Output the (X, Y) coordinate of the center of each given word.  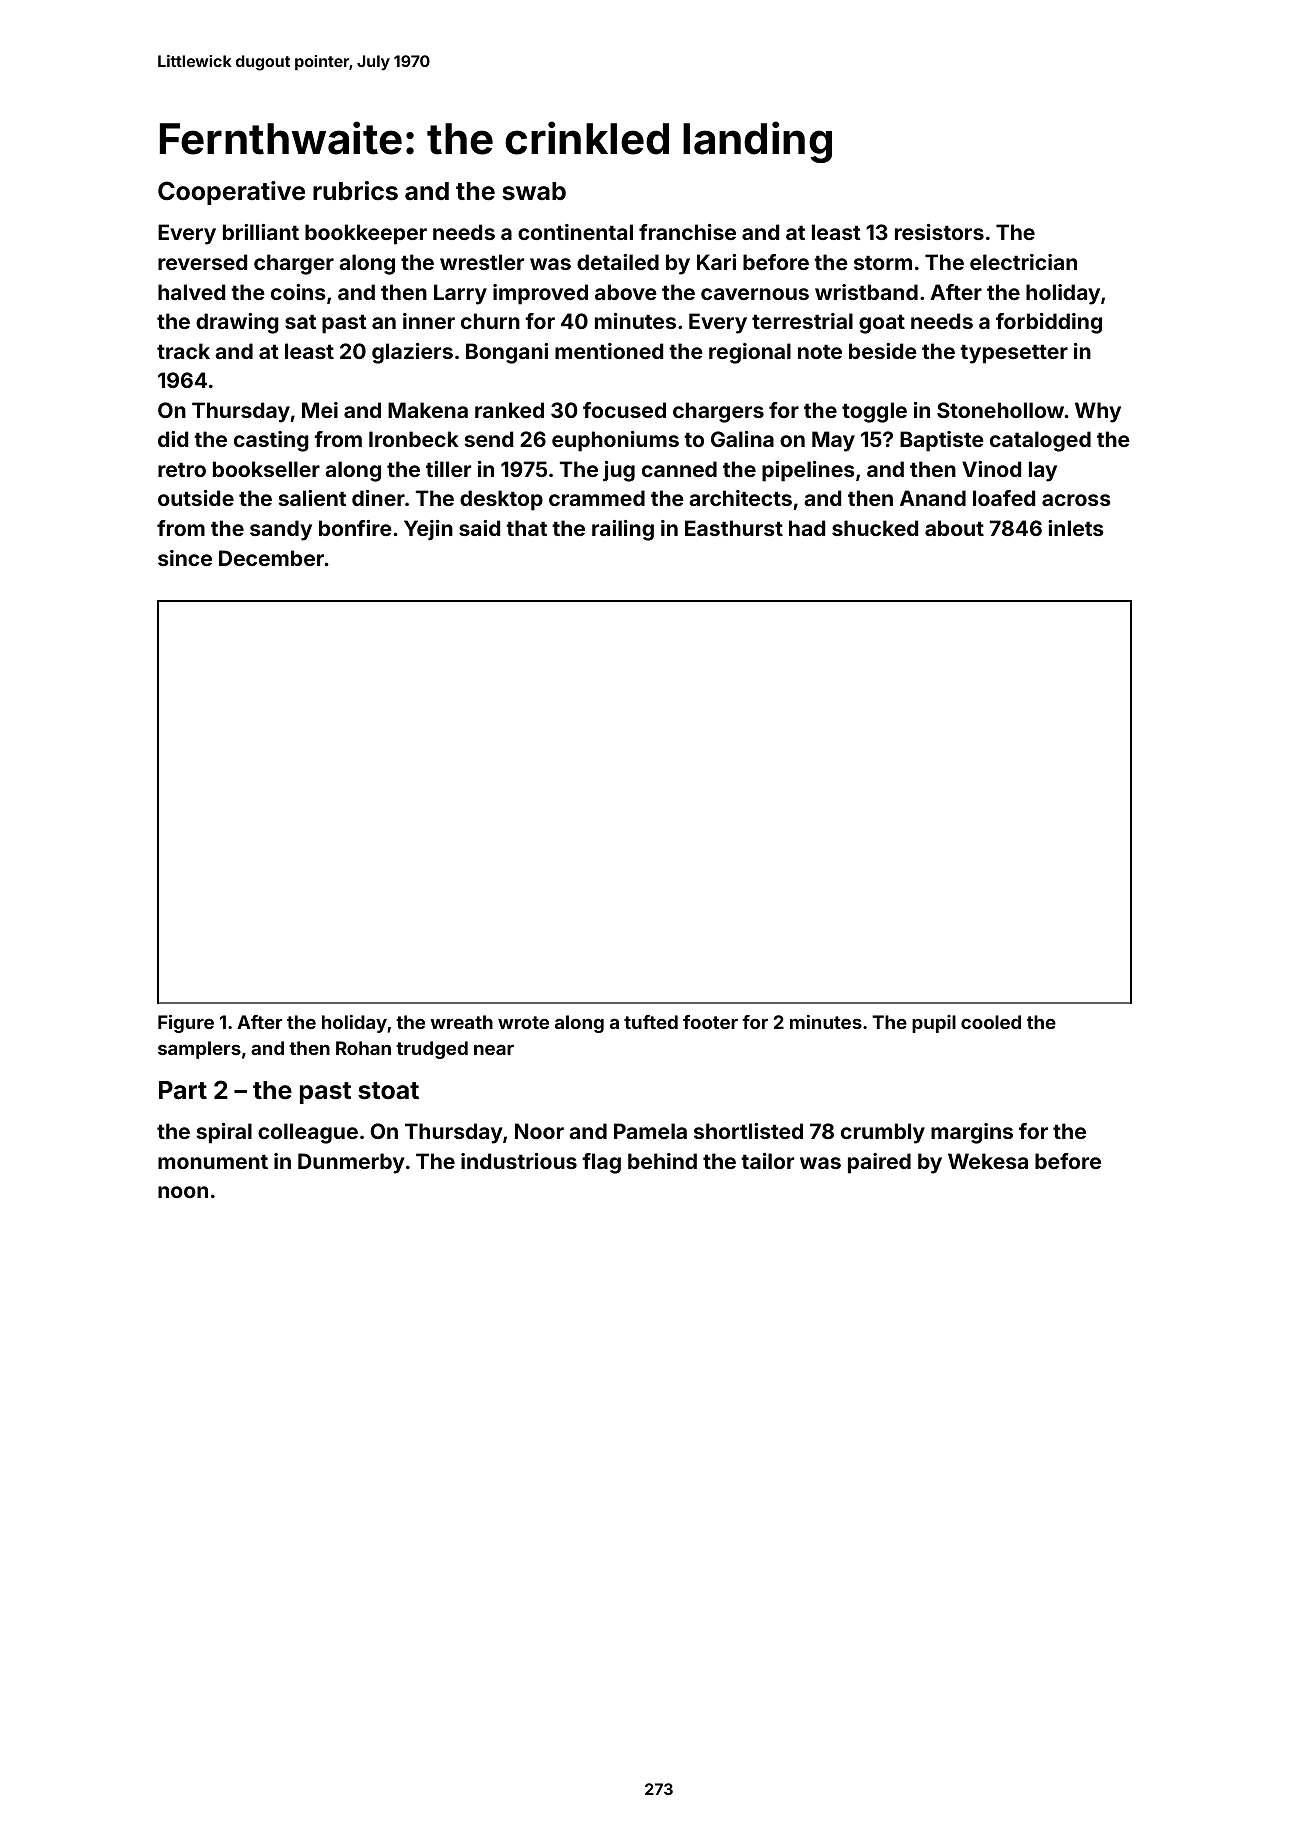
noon (183, 1192)
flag (601, 1163)
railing (623, 530)
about (954, 528)
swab (534, 191)
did (173, 439)
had (807, 528)
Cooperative (231, 193)
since (185, 558)
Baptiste (942, 441)
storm (883, 262)
